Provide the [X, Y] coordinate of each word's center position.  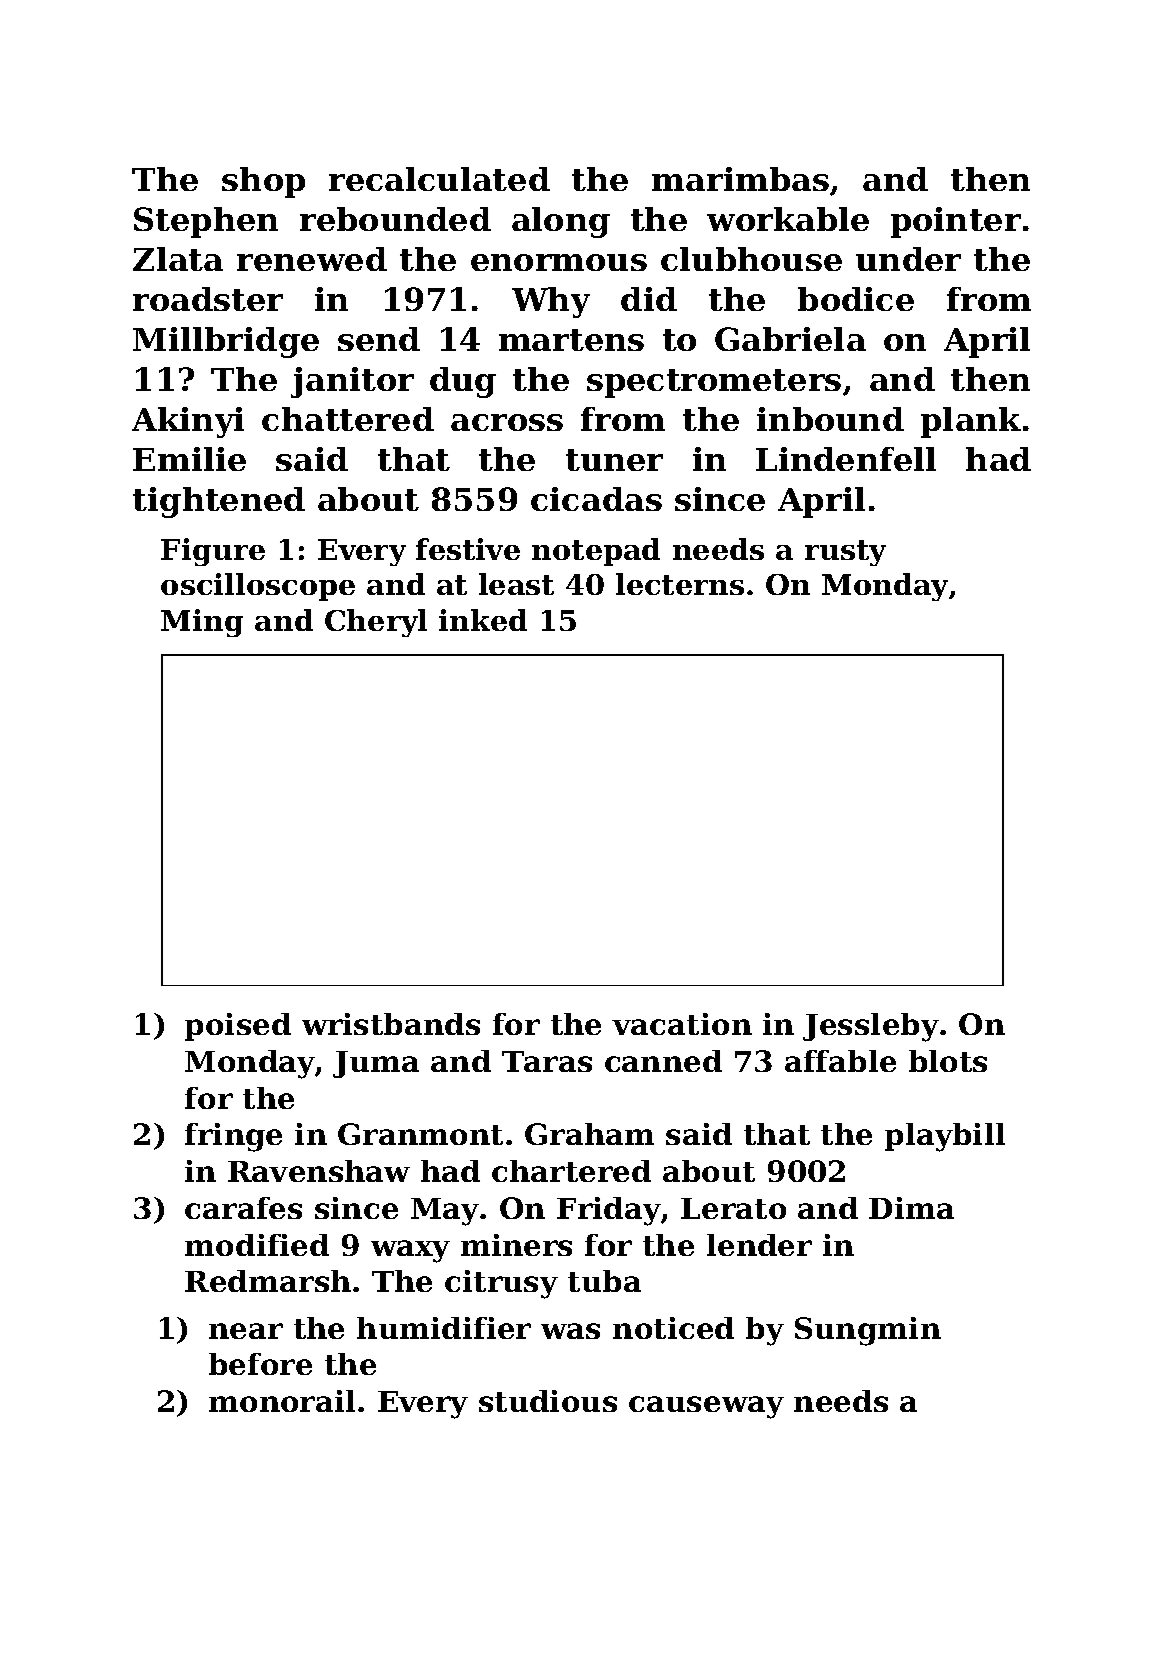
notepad [596, 552]
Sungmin [868, 1331]
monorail [282, 1401]
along [561, 222]
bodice [856, 299]
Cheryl [376, 623]
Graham [589, 1134]
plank [971, 422]
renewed [312, 259]
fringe [233, 1137]
